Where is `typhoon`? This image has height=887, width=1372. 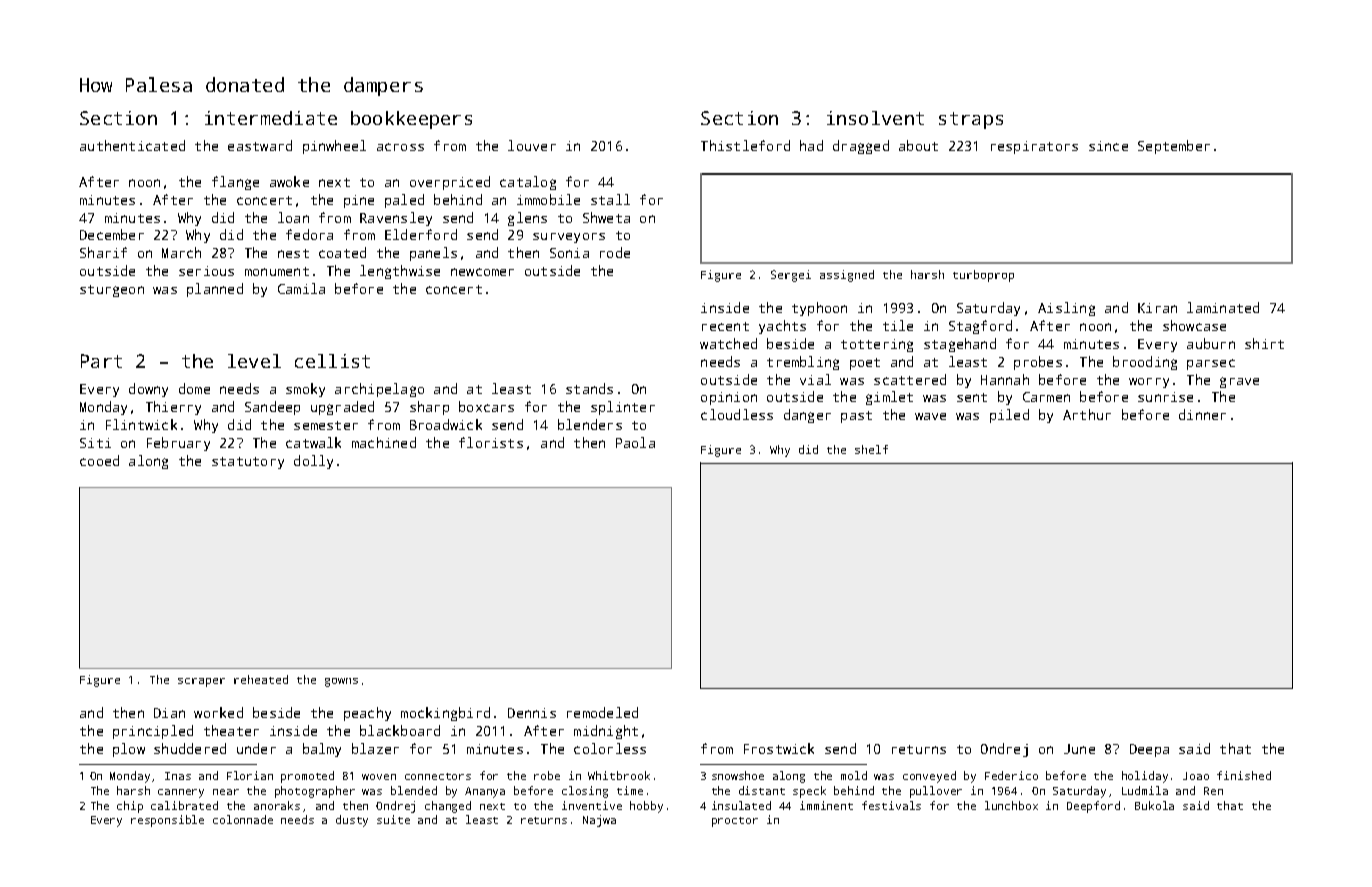
typhoon is located at coordinates (819, 309).
